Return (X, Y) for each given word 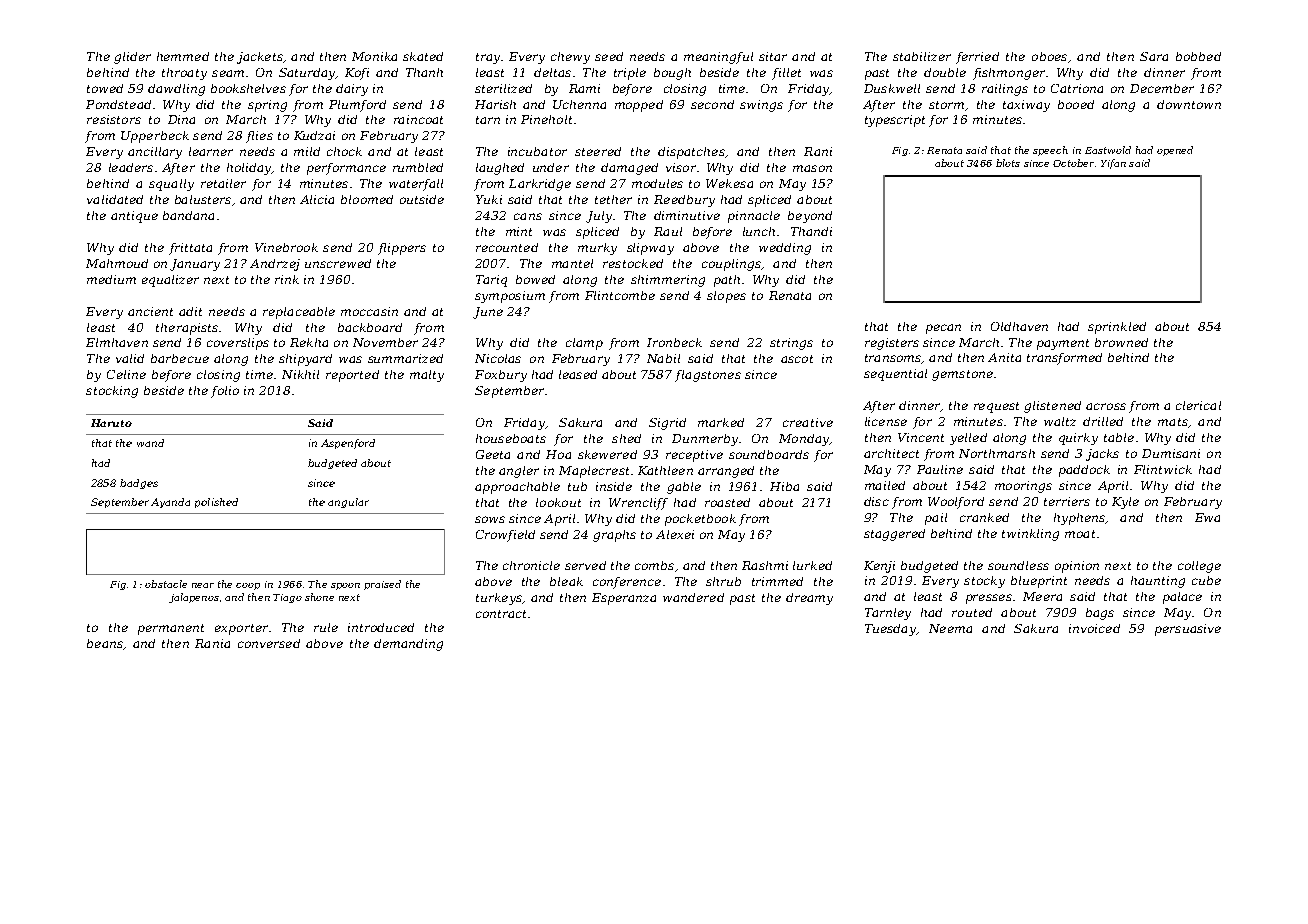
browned (1121, 342)
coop (248, 586)
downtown (1189, 104)
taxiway (1026, 106)
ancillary (155, 153)
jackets (260, 58)
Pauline (940, 469)
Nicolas (498, 358)
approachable (517, 488)
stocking (112, 392)
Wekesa (729, 183)
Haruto (111, 423)
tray (488, 58)
